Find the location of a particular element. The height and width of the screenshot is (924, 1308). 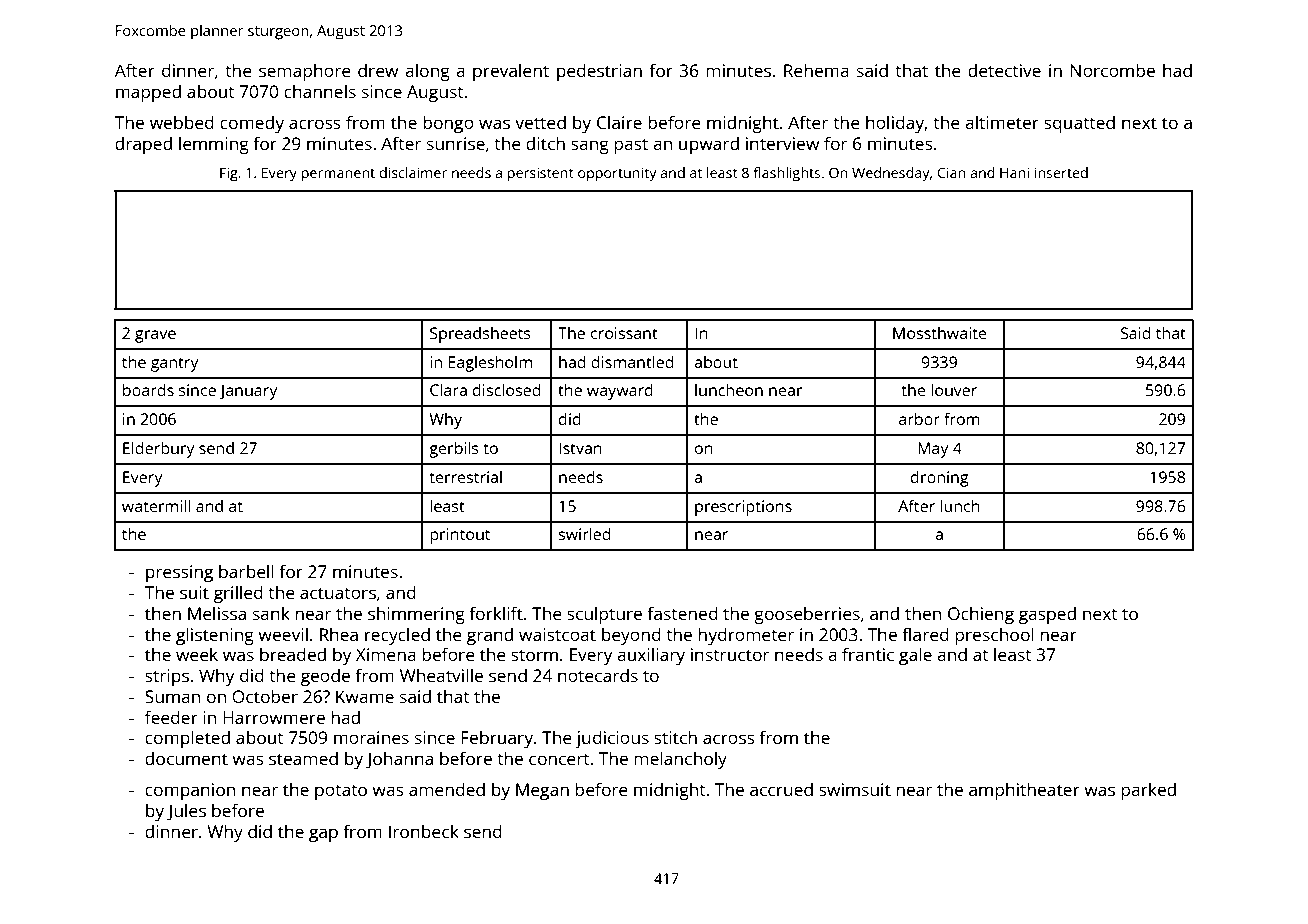

upward is located at coordinates (709, 145).
